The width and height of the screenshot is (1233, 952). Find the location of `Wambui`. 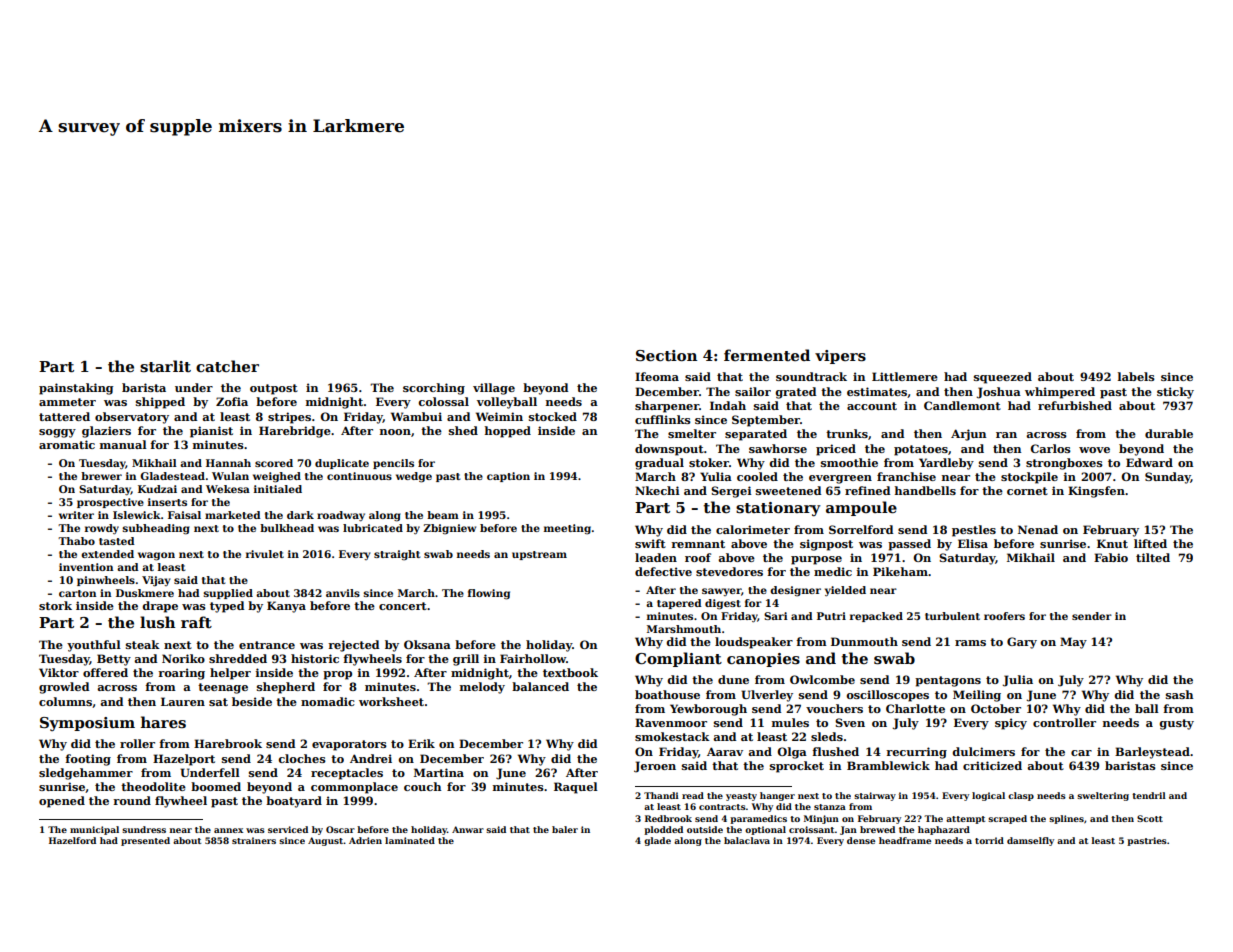

Wambui is located at coordinates (416, 416).
